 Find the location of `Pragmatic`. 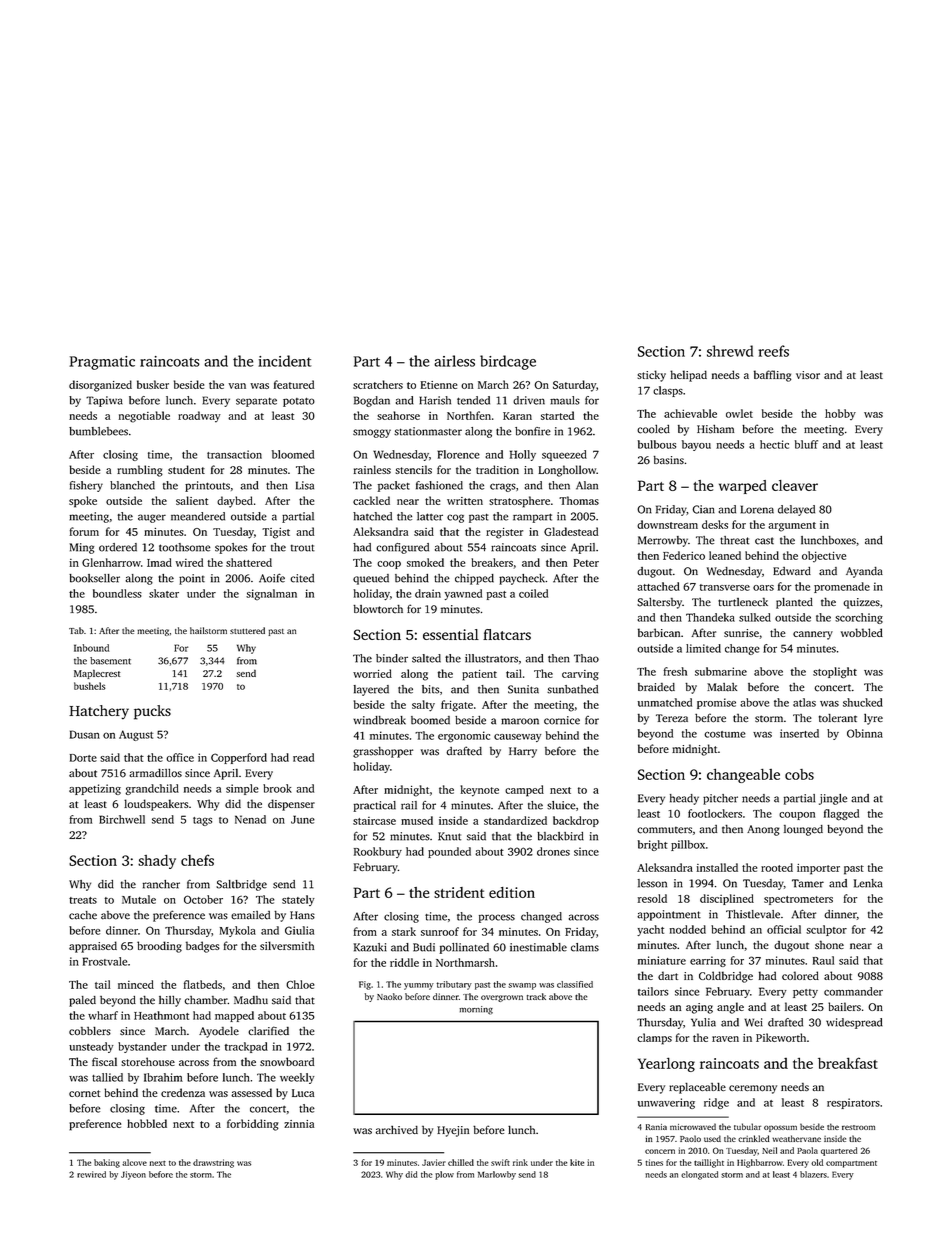

Pragmatic is located at coordinates (102, 363).
